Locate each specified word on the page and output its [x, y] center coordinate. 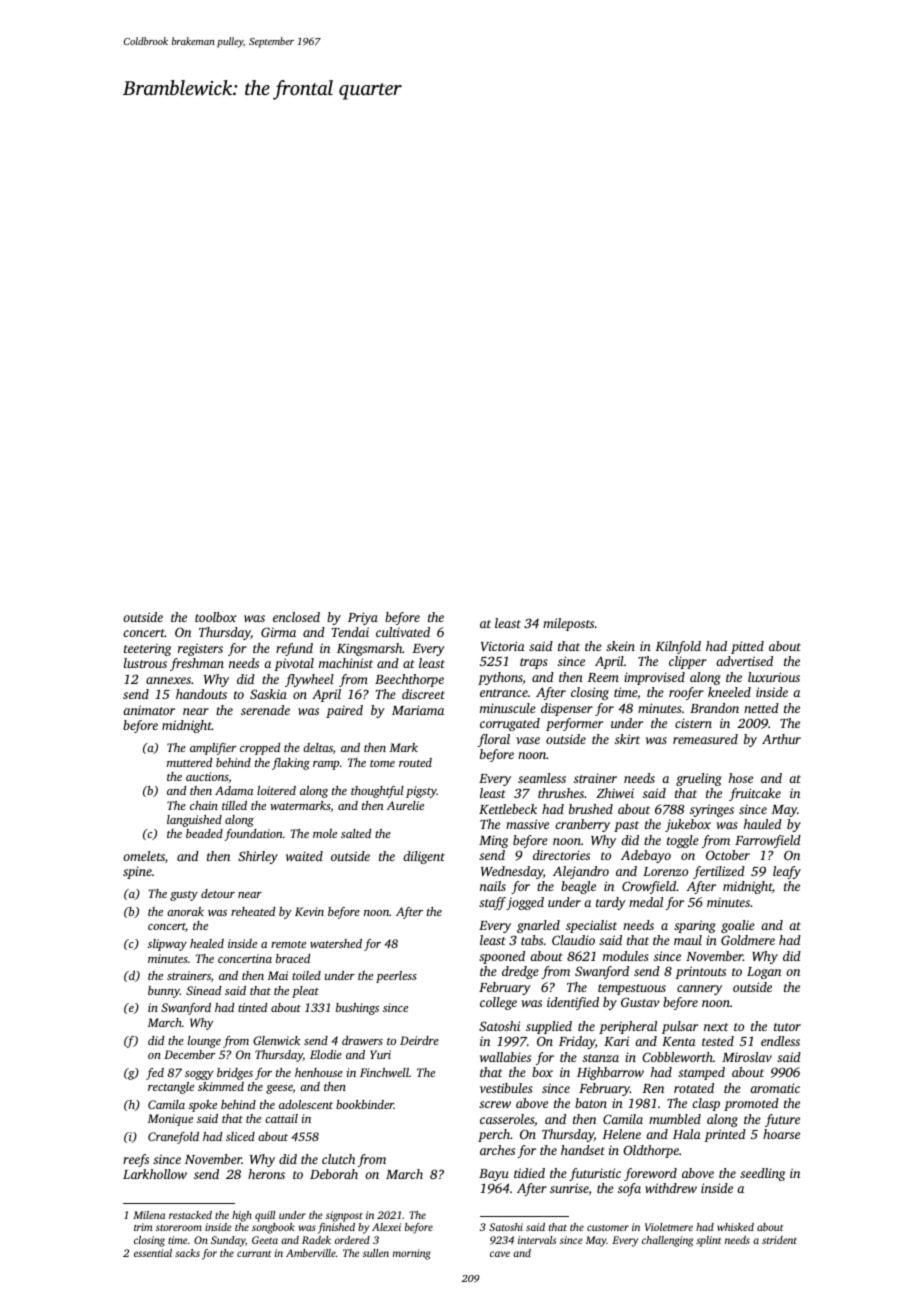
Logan [764, 973]
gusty [184, 896]
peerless [396, 977]
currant [254, 1254]
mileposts [568, 624]
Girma [278, 632]
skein [620, 646]
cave [500, 1254]
